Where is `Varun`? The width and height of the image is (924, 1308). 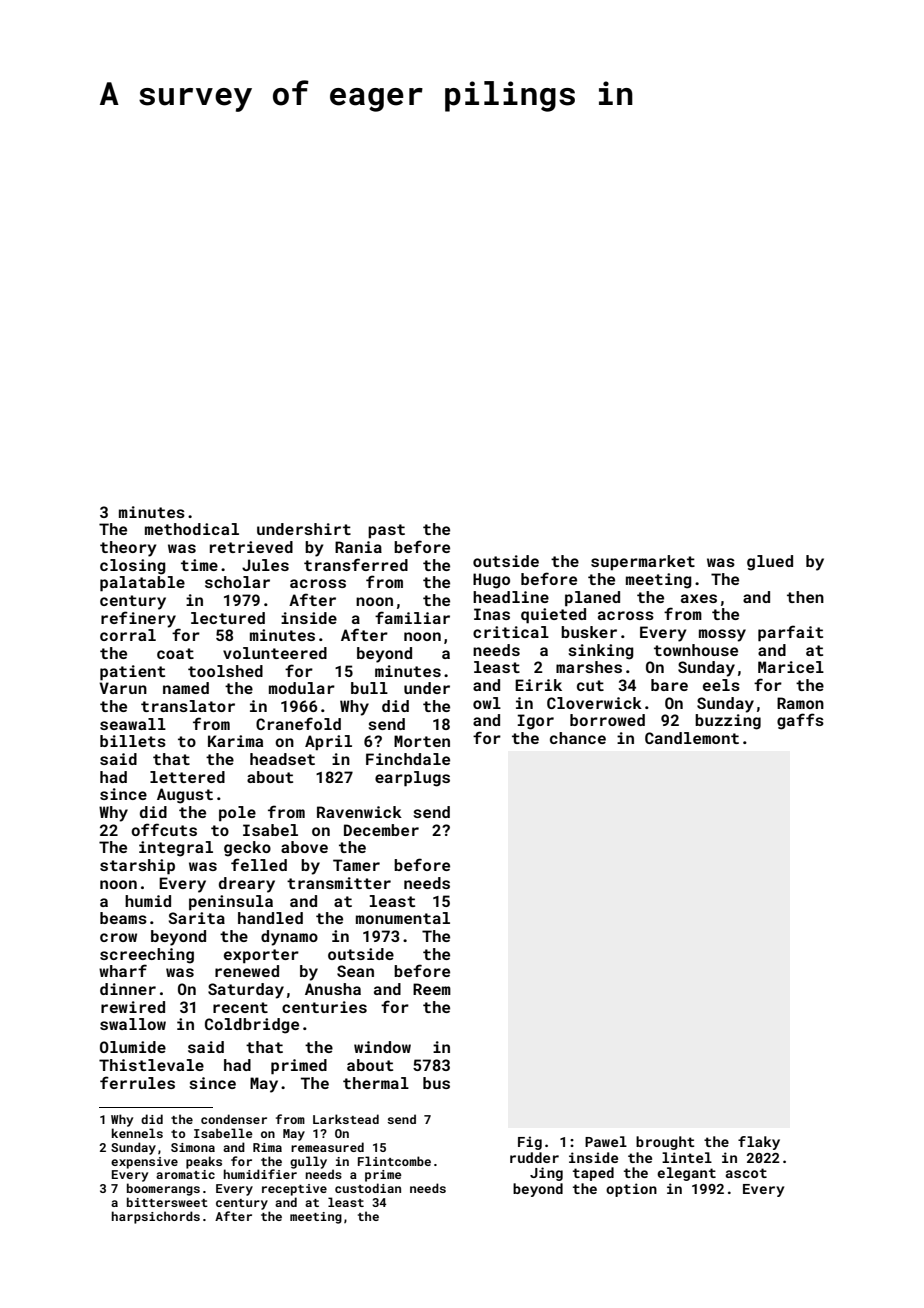 Varun is located at coordinates (123, 688).
